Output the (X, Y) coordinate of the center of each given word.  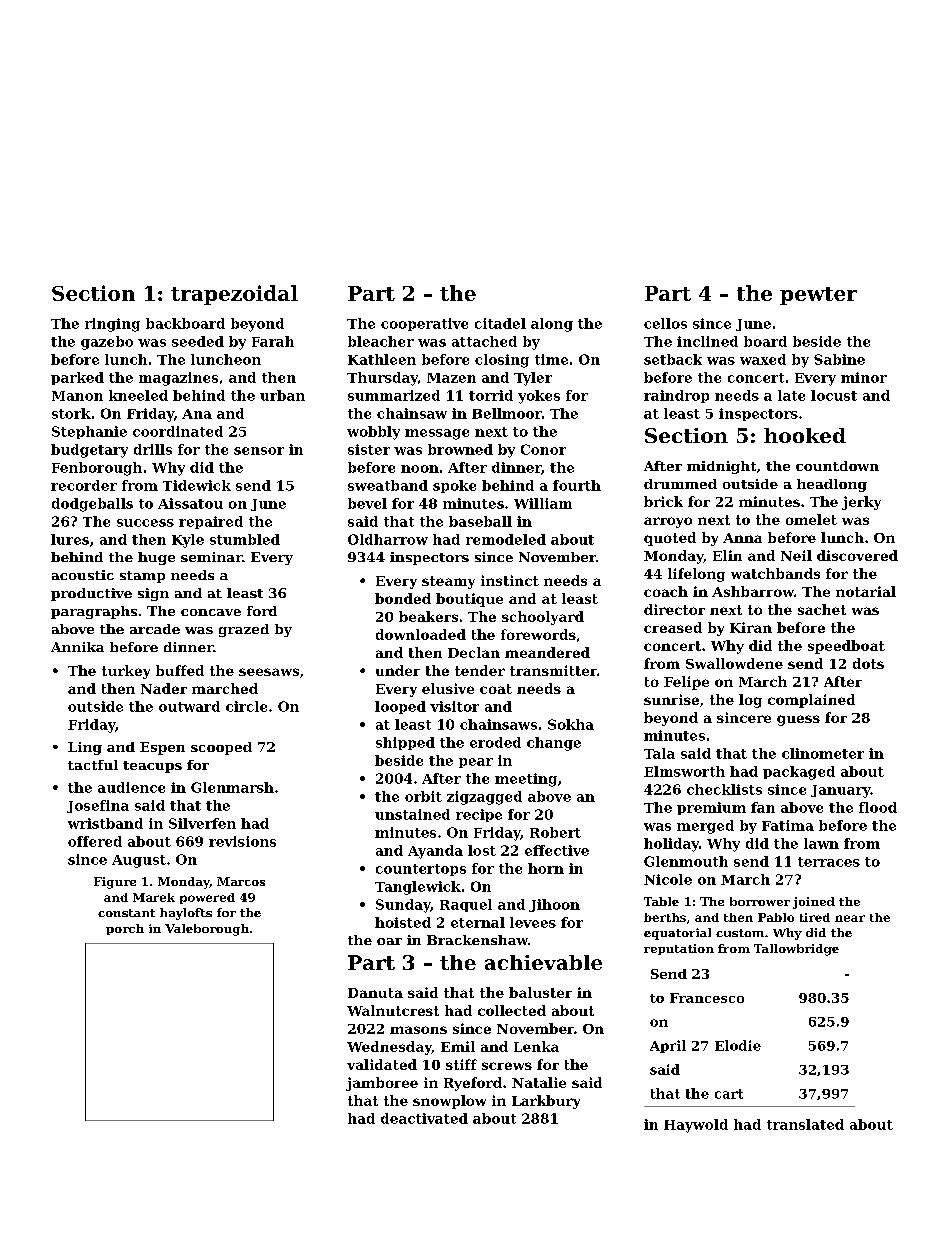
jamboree (382, 1084)
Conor (543, 449)
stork (71, 413)
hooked (805, 435)
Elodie (738, 1045)
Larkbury (546, 1102)
